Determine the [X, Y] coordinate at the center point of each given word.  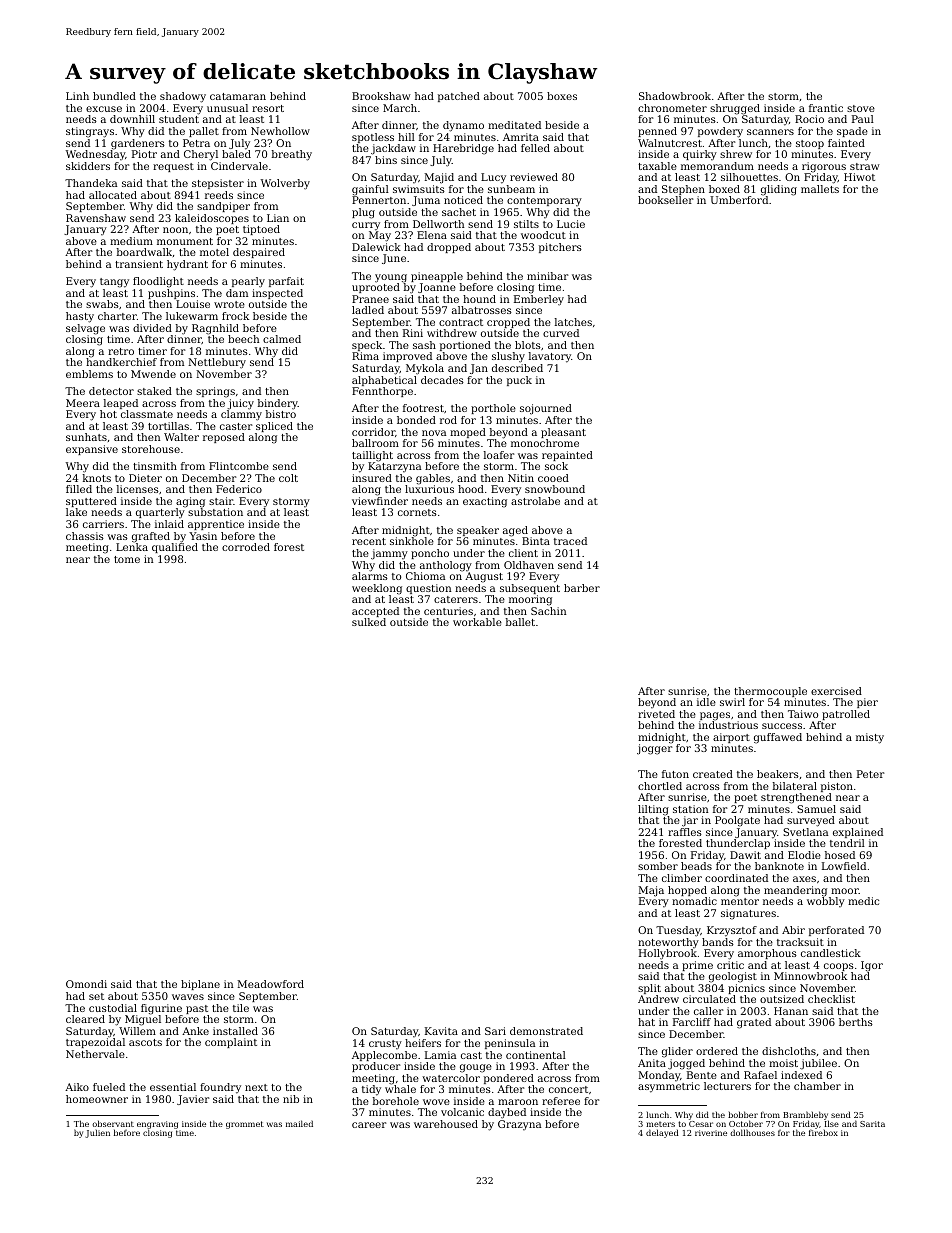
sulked [369, 622]
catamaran [238, 96]
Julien [98, 1134]
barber [582, 588]
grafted [151, 537]
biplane [200, 985]
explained [858, 833]
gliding [779, 190]
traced [570, 541]
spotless [373, 138]
